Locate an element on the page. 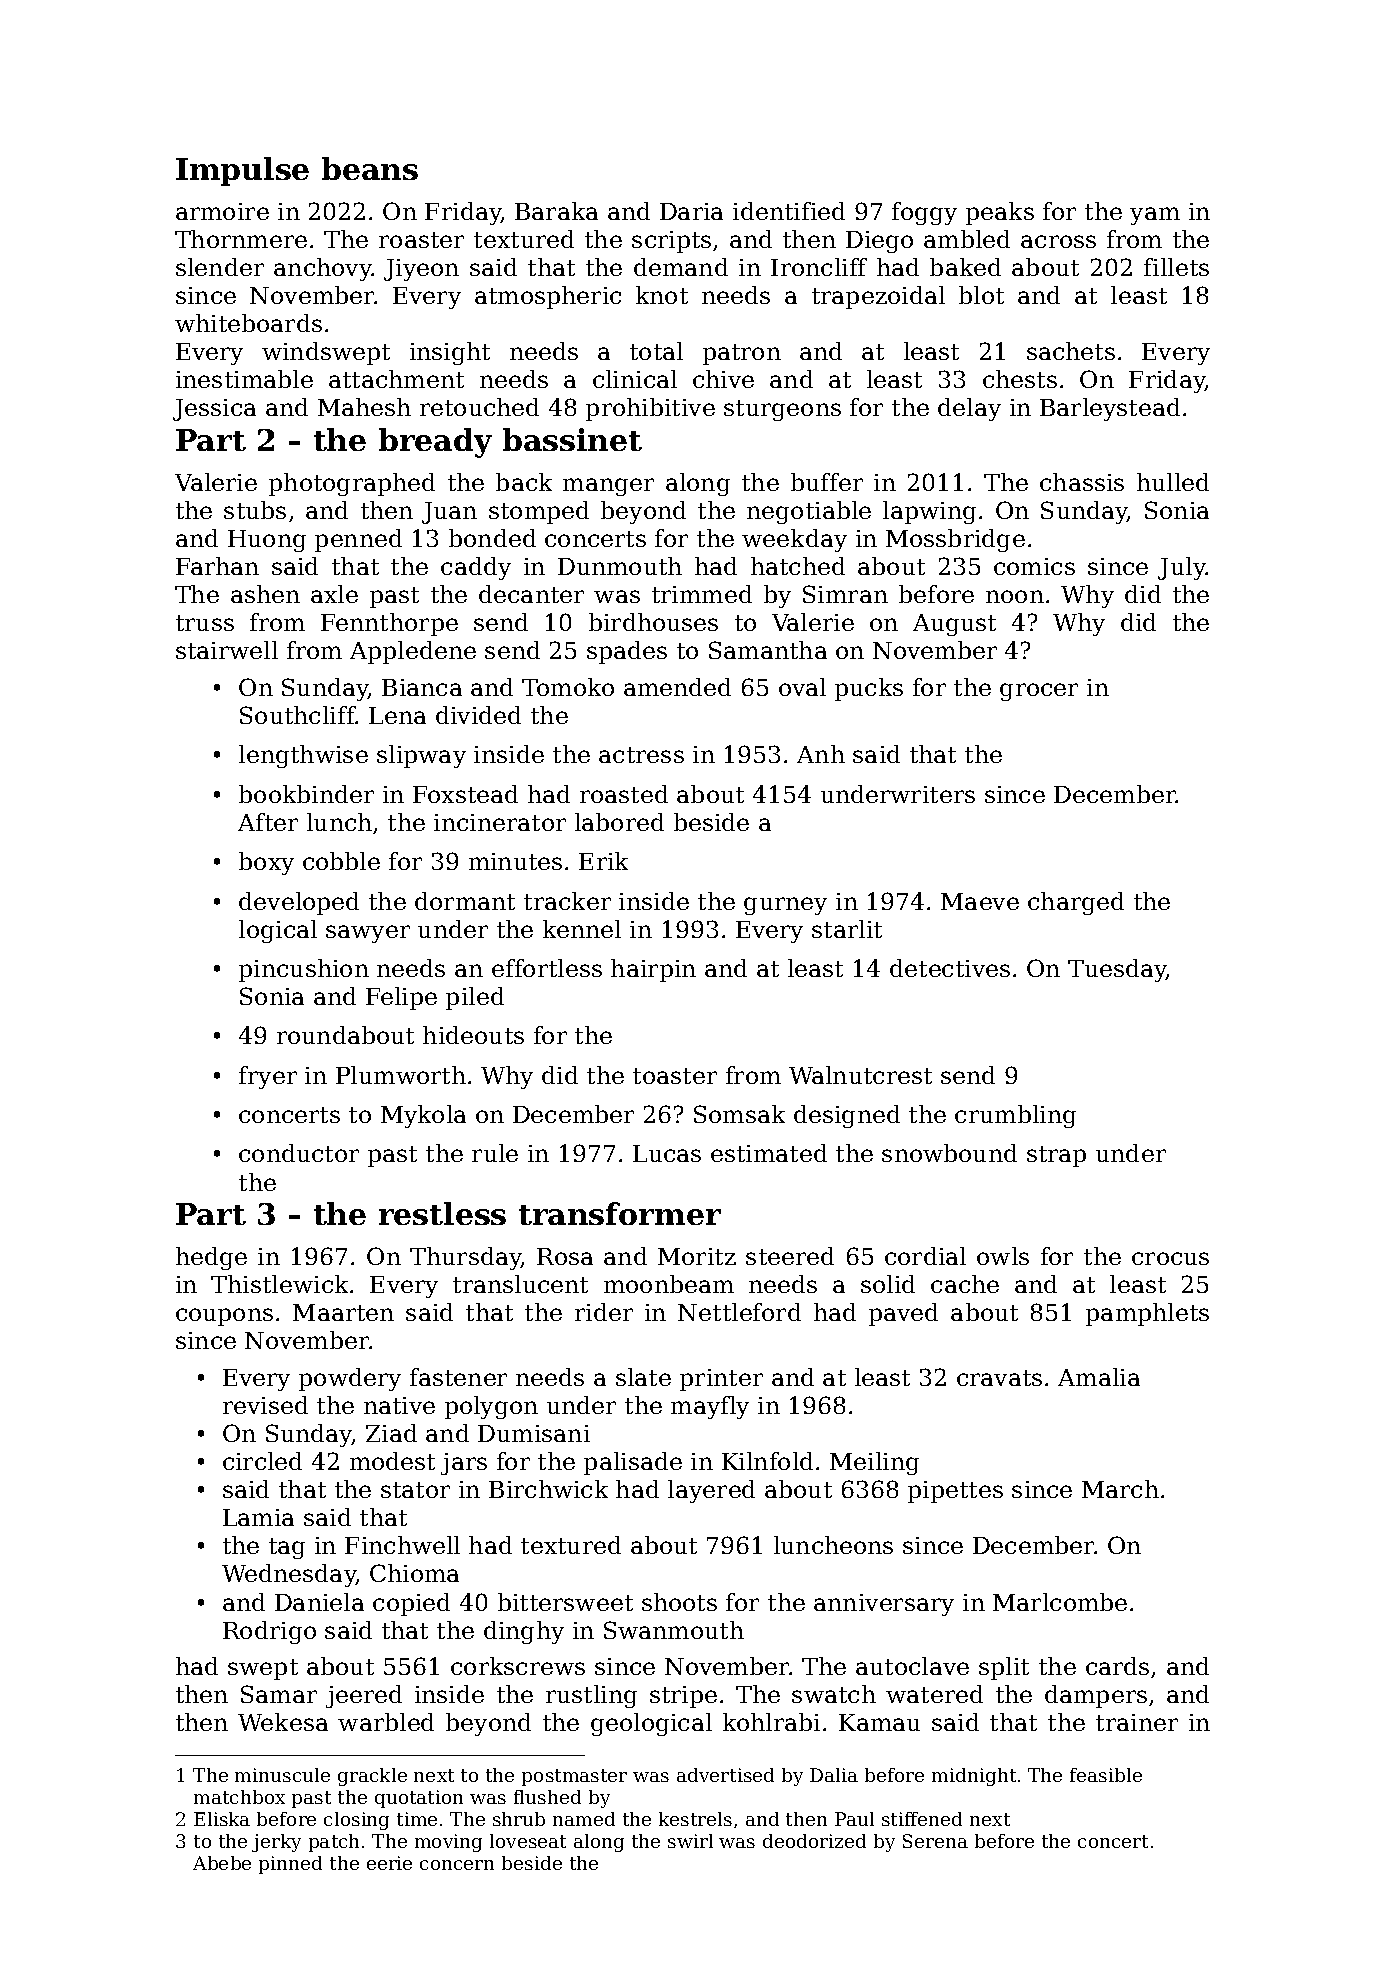 This page has width=1386, height=1969. deodorized is located at coordinates (814, 1841).
